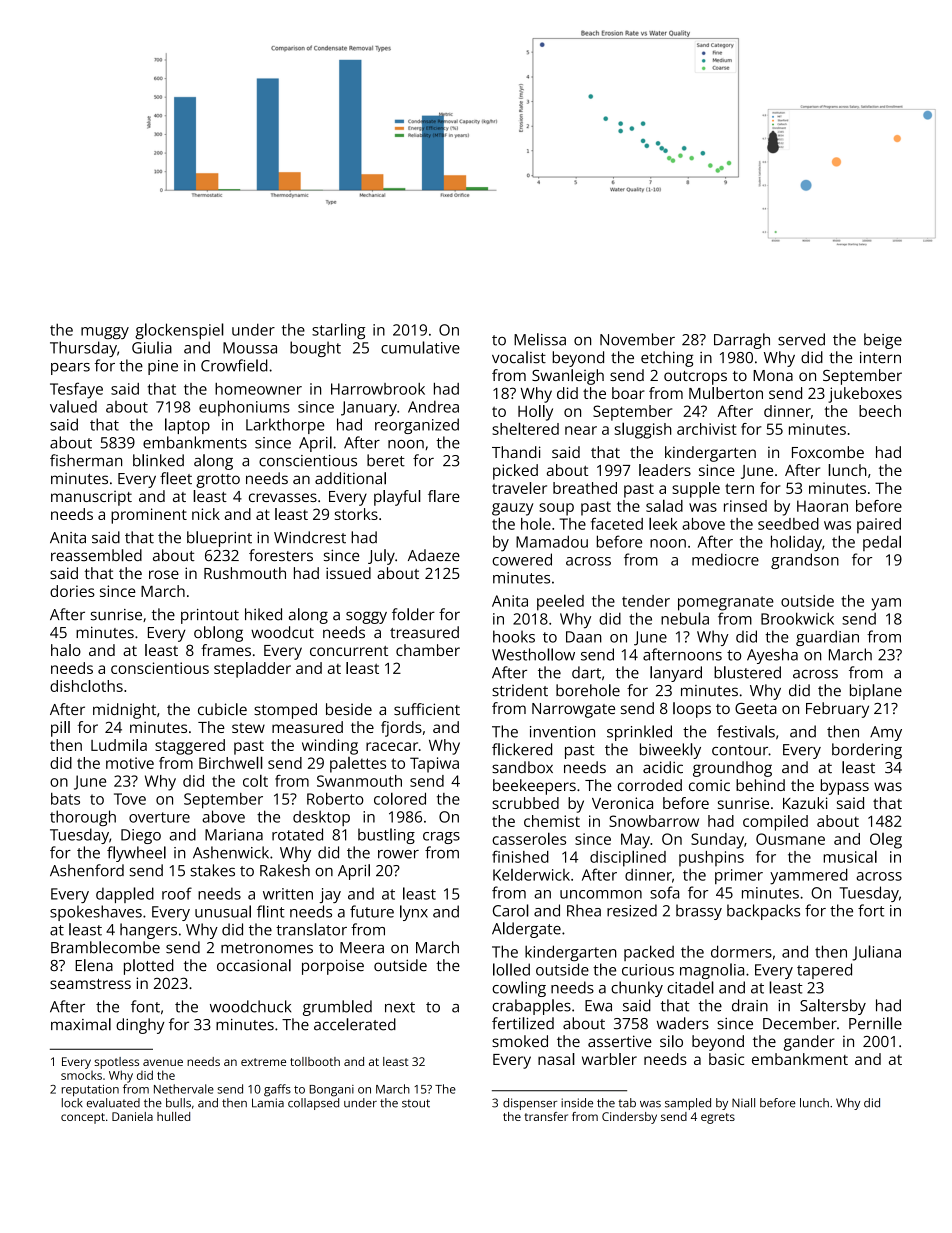  I want to click on bypass, so click(845, 787).
